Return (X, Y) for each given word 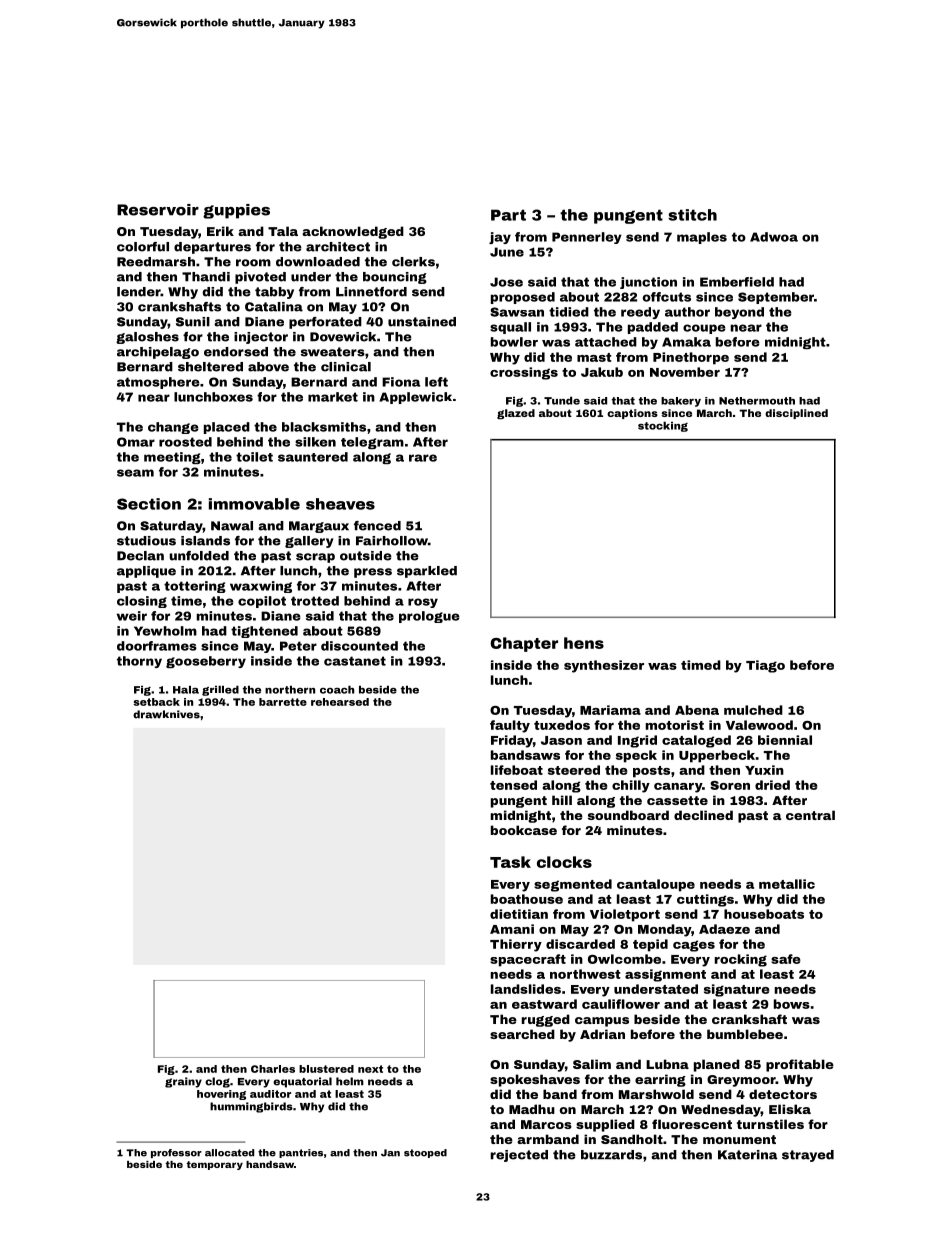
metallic (787, 884)
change (173, 428)
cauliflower (621, 1004)
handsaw (270, 1164)
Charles (273, 1069)
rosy (423, 603)
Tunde (562, 401)
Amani (512, 929)
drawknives (166, 714)
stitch (692, 215)
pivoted (260, 278)
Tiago (765, 666)
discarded (580, 944)
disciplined (796, 414)
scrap (315, 558)
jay (500, 238)
